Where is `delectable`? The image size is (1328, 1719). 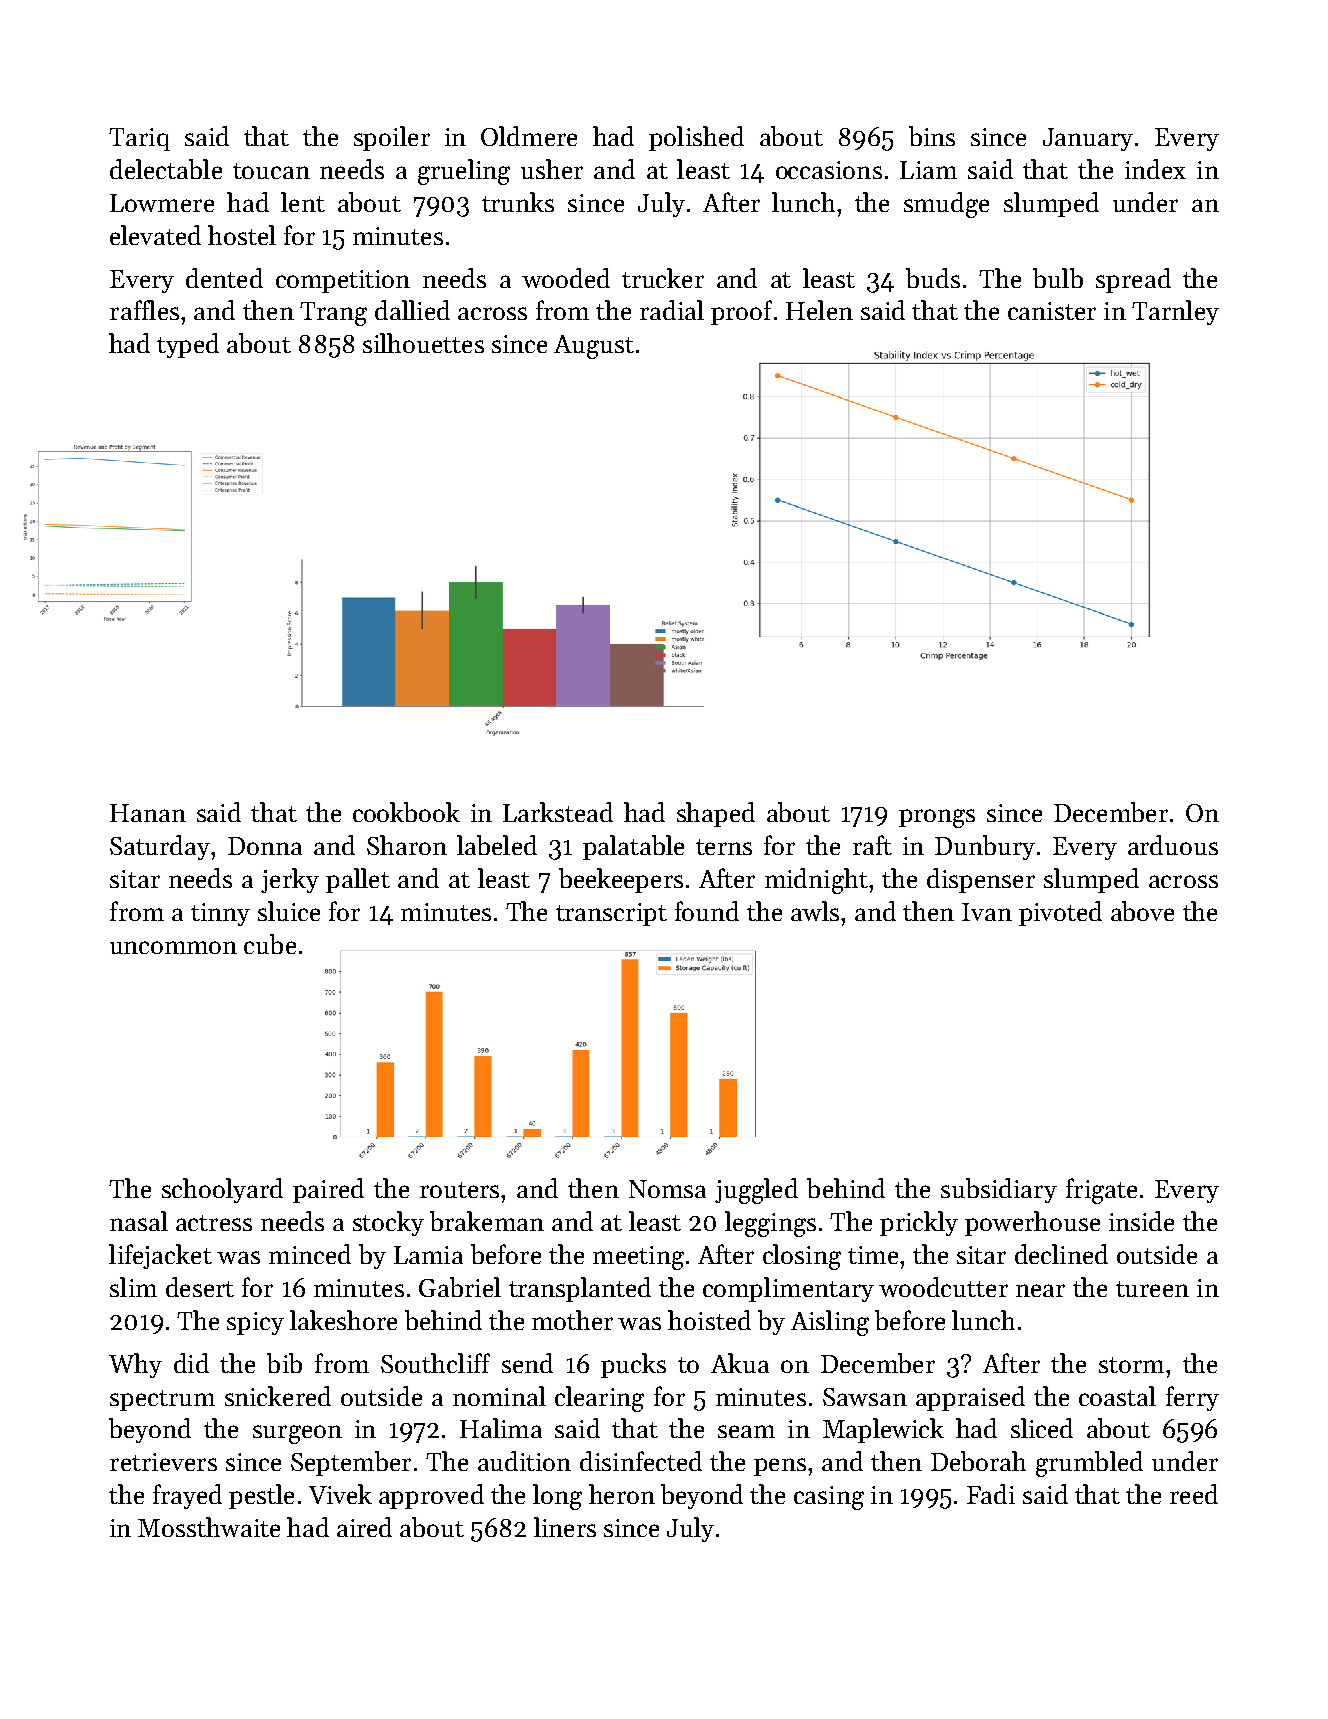
delectable is located at coordinates (166, 169).
